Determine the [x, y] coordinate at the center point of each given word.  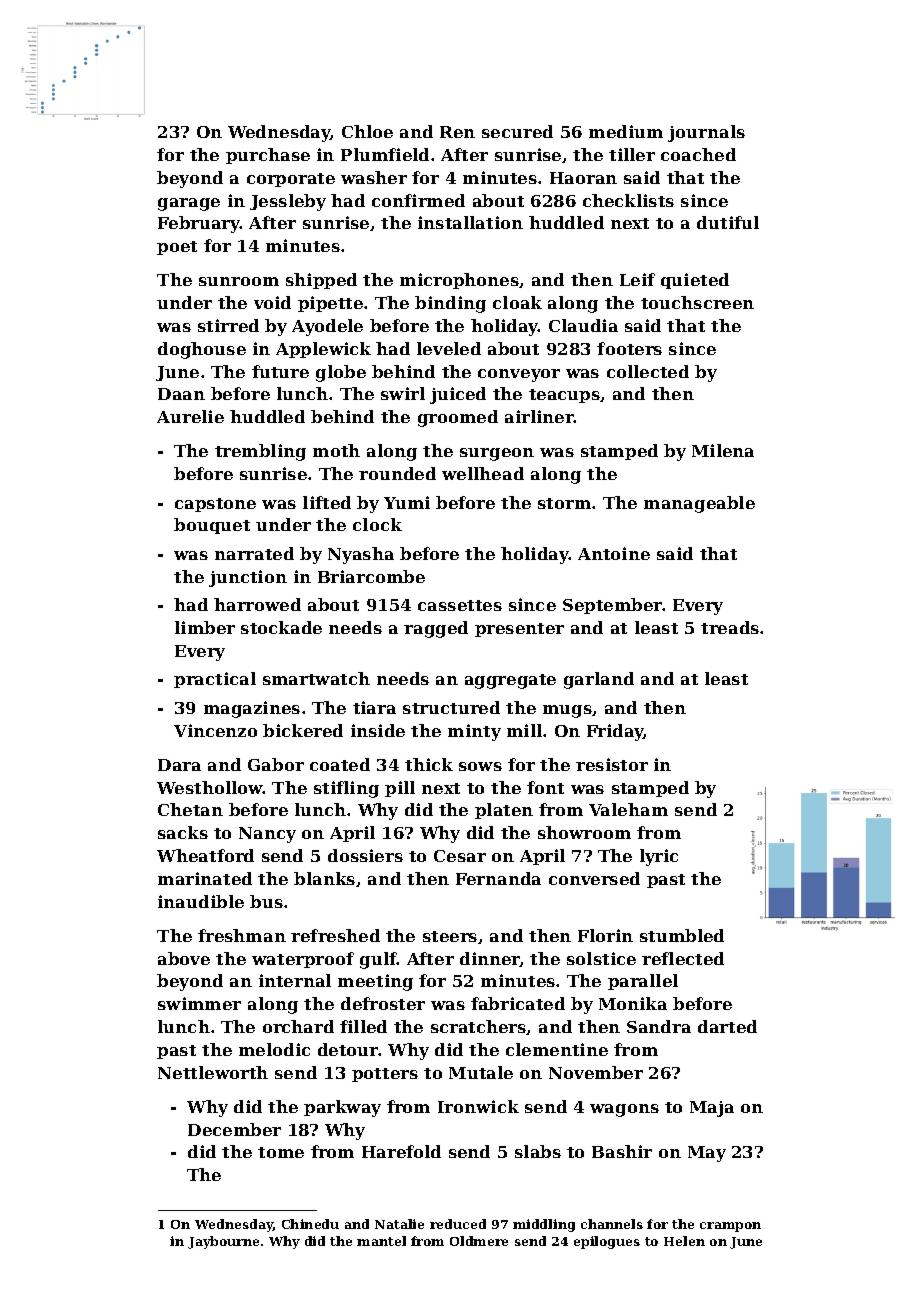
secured [517, 131]
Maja [712, 1109]
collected [648, 371]
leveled [449, 348]
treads [730, 627]
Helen [684, 1241]
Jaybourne [223, 1242]
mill [524, 730]
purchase [268, 156]
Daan [181, 394]
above [184, 958]
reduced [458, 1224]
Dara [179, 765]
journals [706, 133]
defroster [383, 1003]
